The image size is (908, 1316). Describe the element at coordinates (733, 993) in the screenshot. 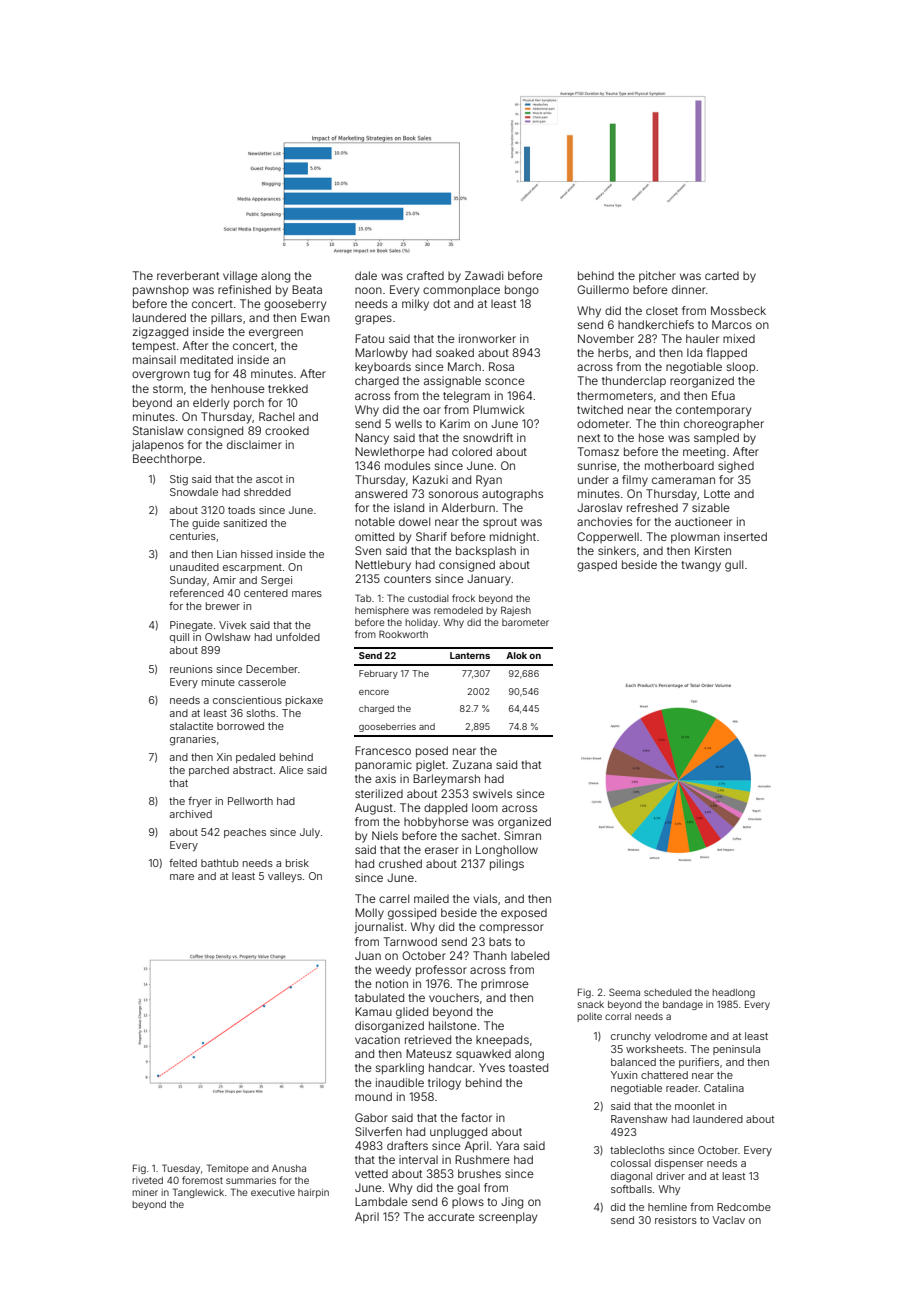

I see `headlong` at that location.
